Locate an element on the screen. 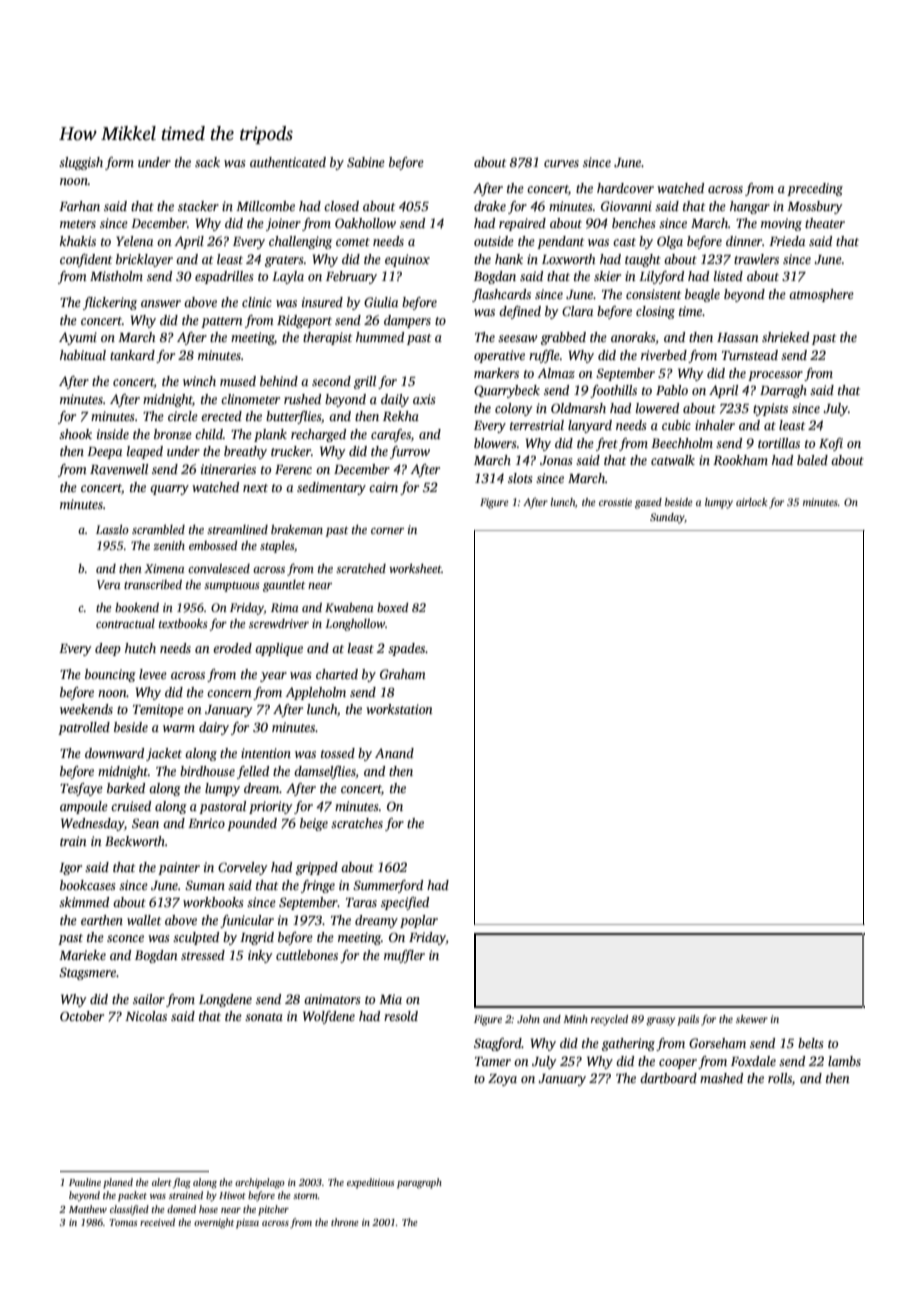  throne is located at coordinates (344, 1222).
